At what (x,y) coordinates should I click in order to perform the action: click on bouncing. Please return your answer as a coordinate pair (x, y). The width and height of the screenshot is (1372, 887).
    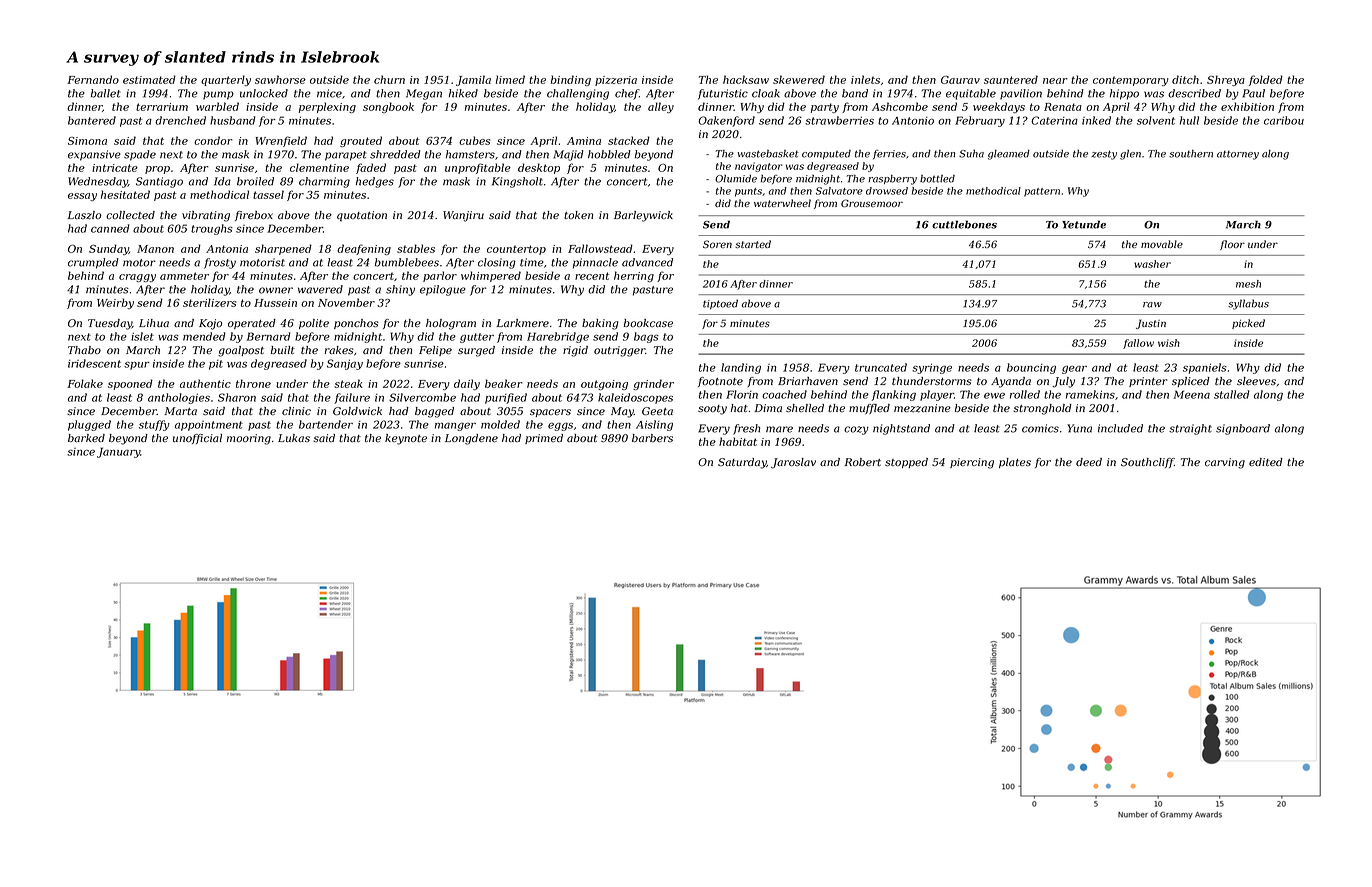
    Looking at the image, I should click on (1031, 368).
